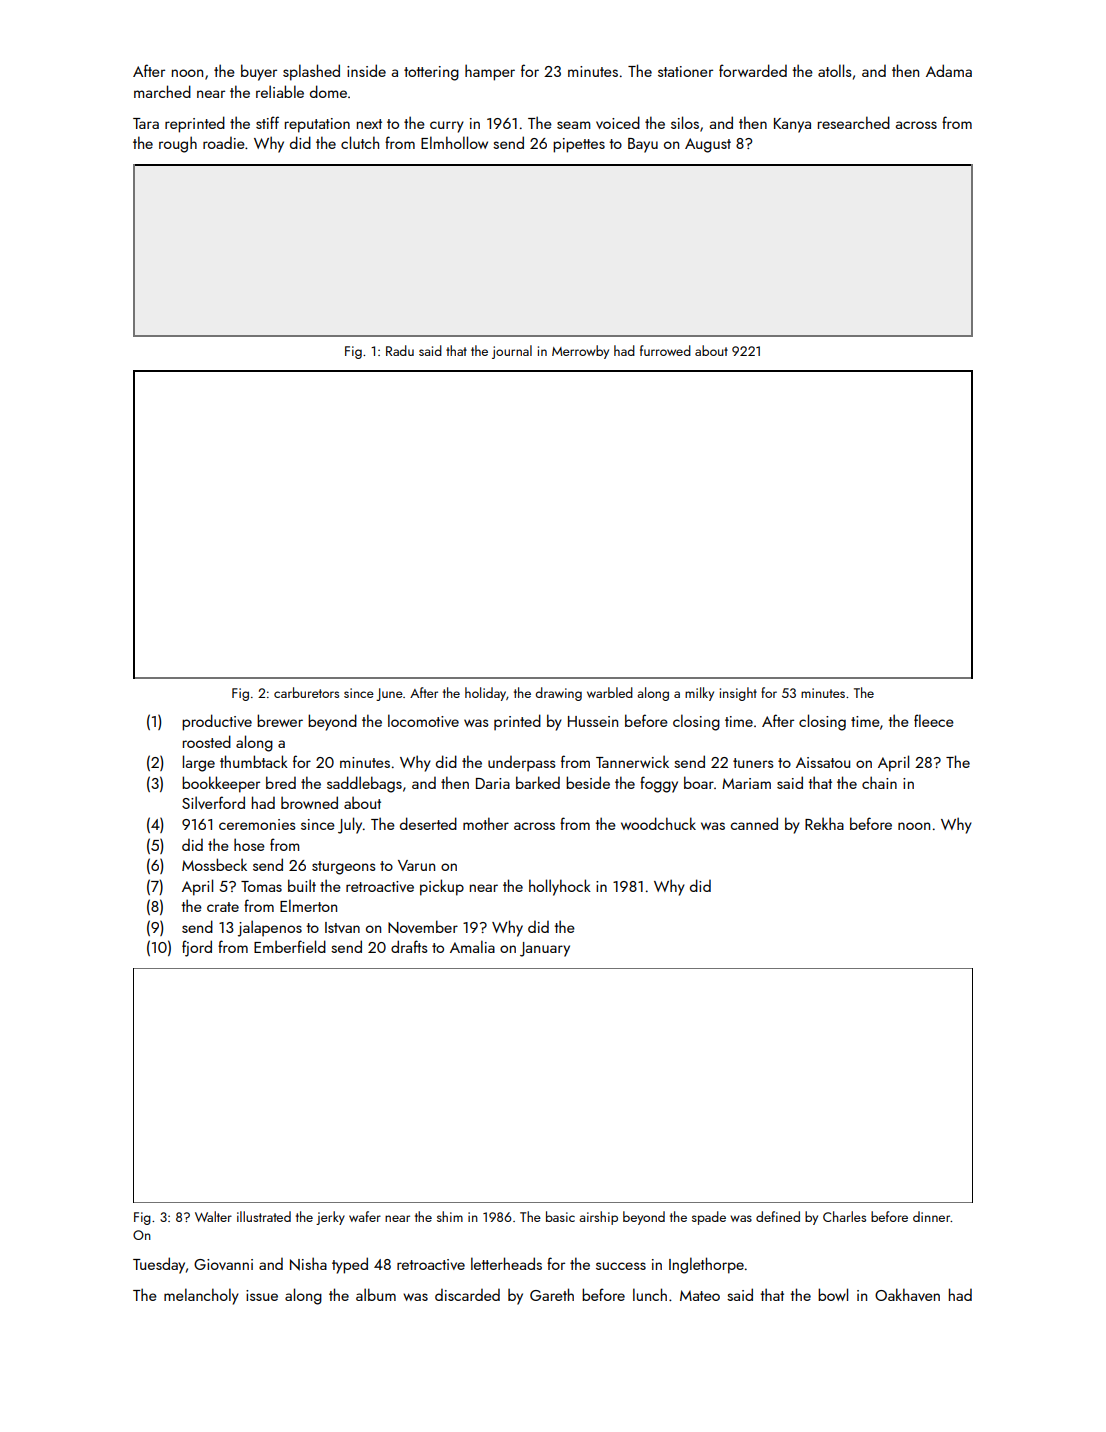 The height and width of the screenshot is (1432, 1106). I want to click on insight, so click(738, 694).
